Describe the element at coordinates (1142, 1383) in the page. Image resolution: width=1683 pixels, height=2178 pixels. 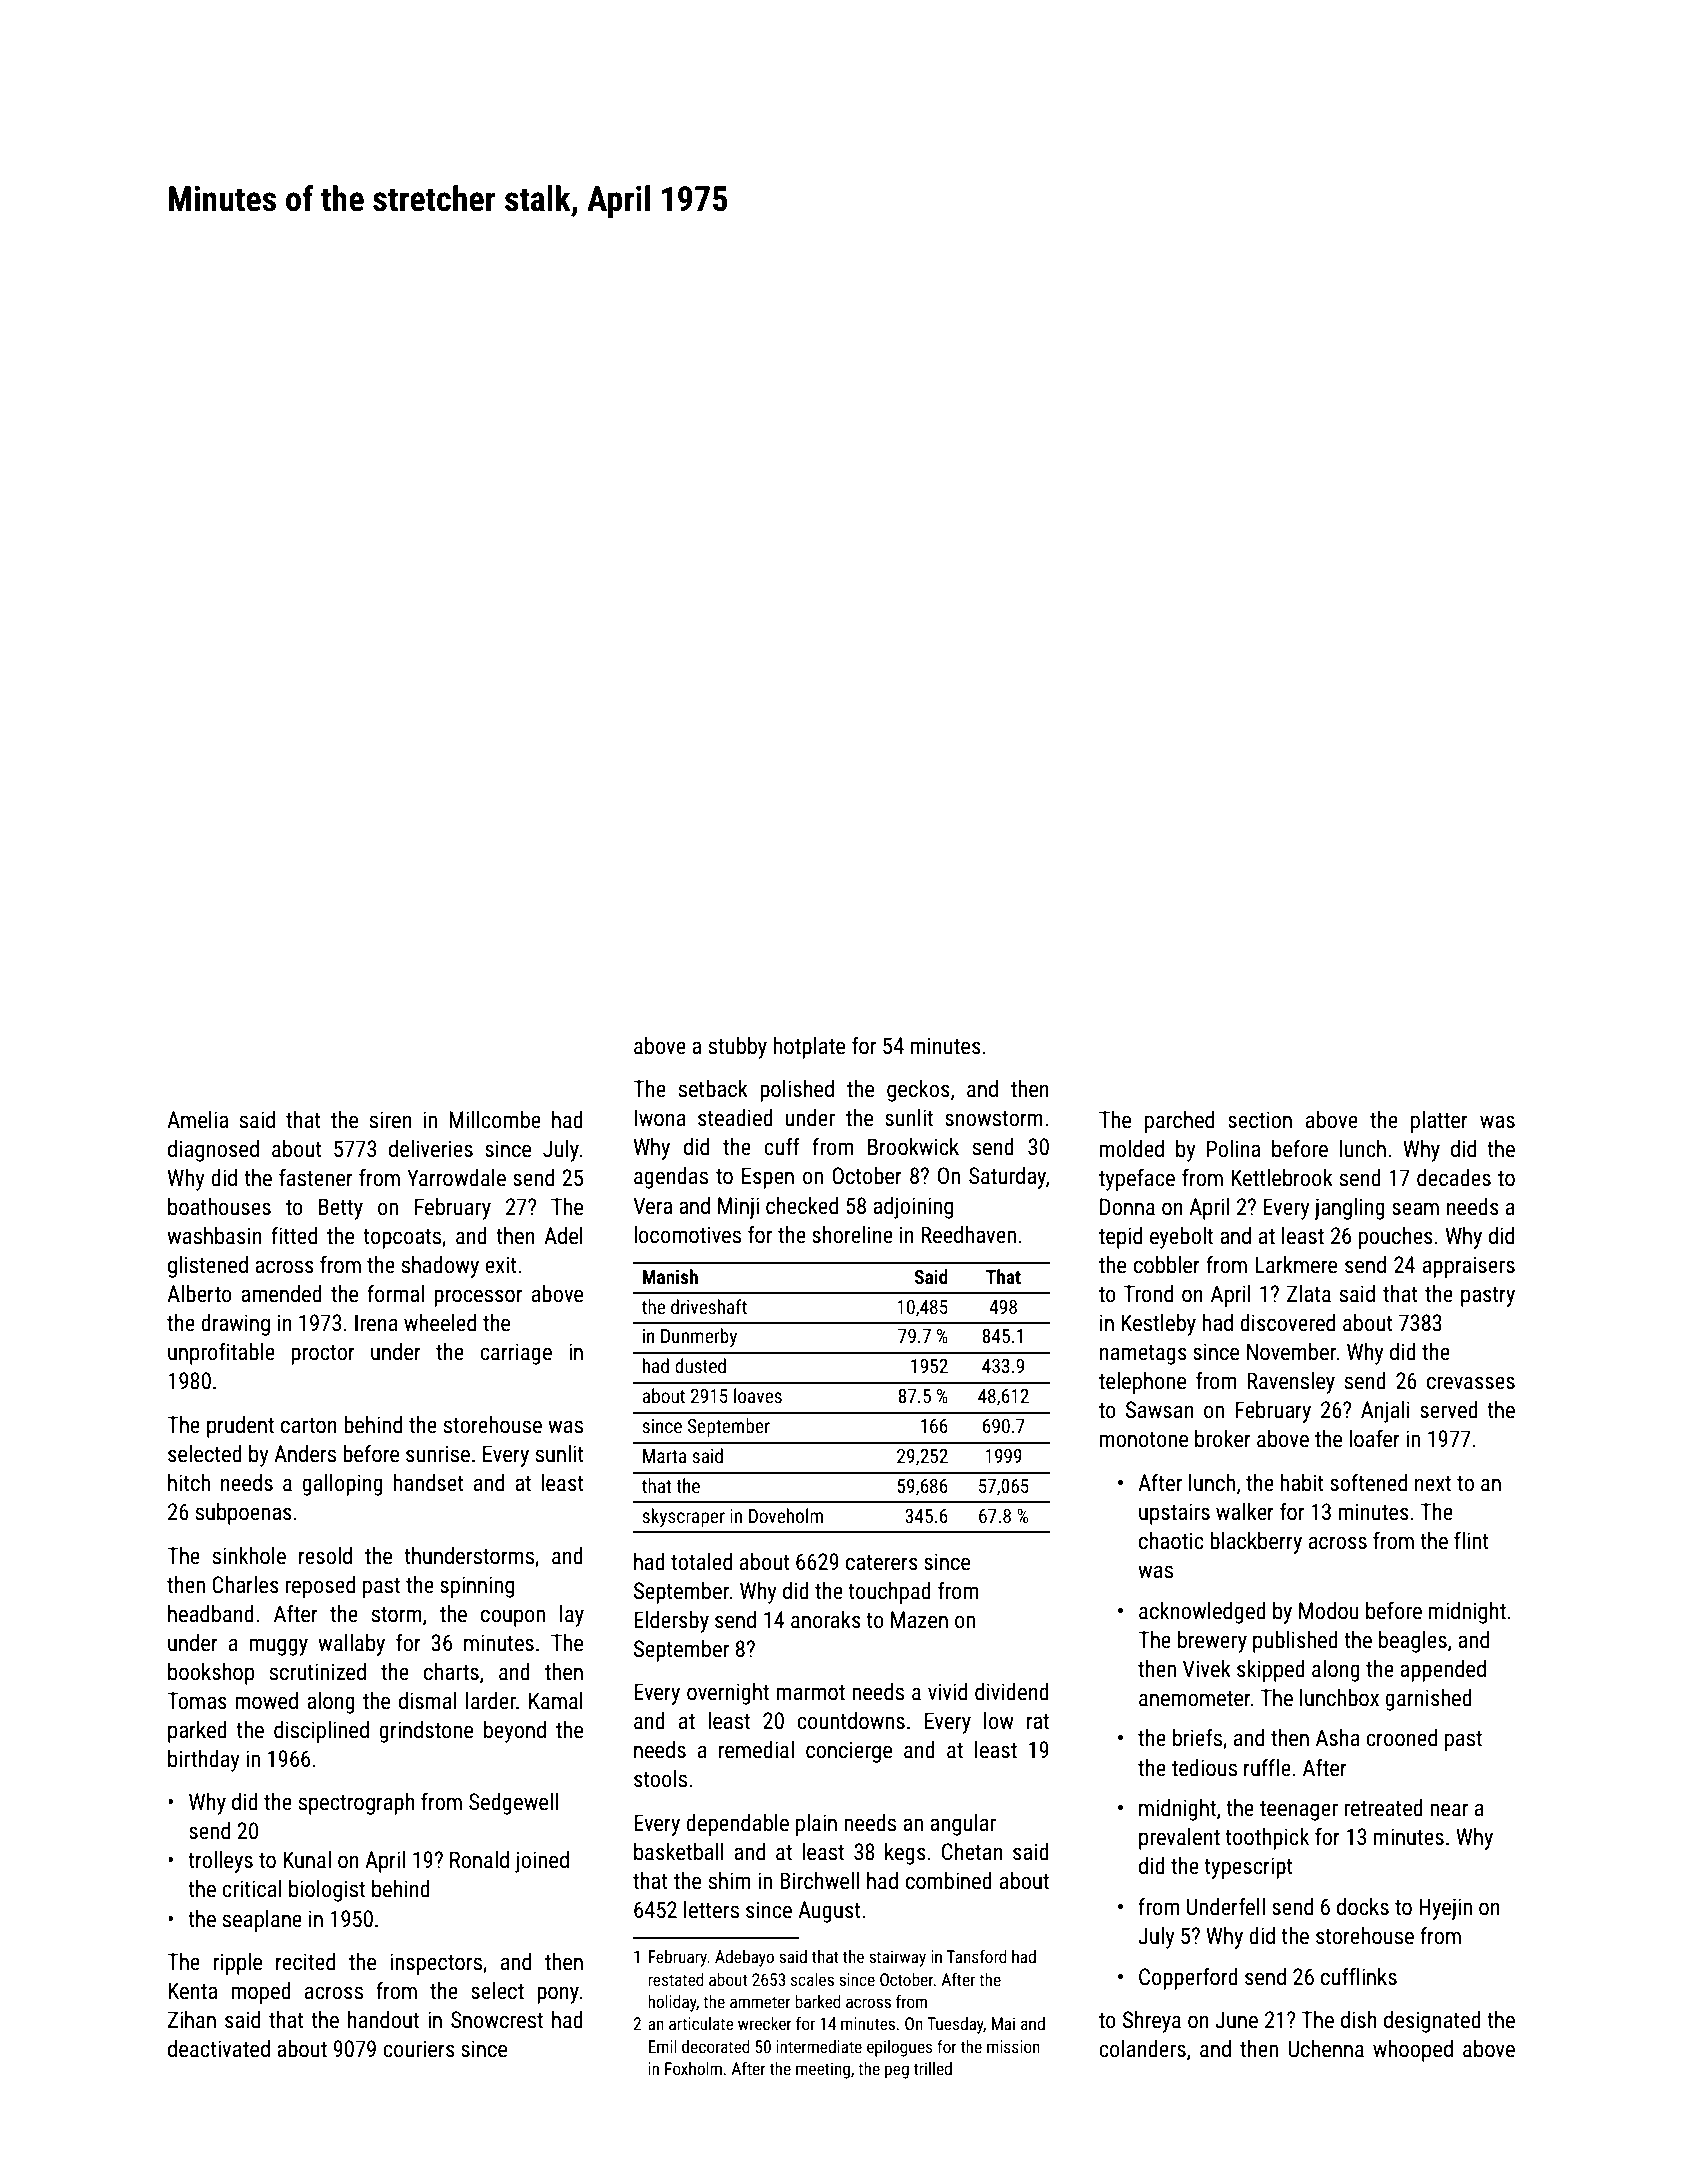
I see `telephone` at that location.
